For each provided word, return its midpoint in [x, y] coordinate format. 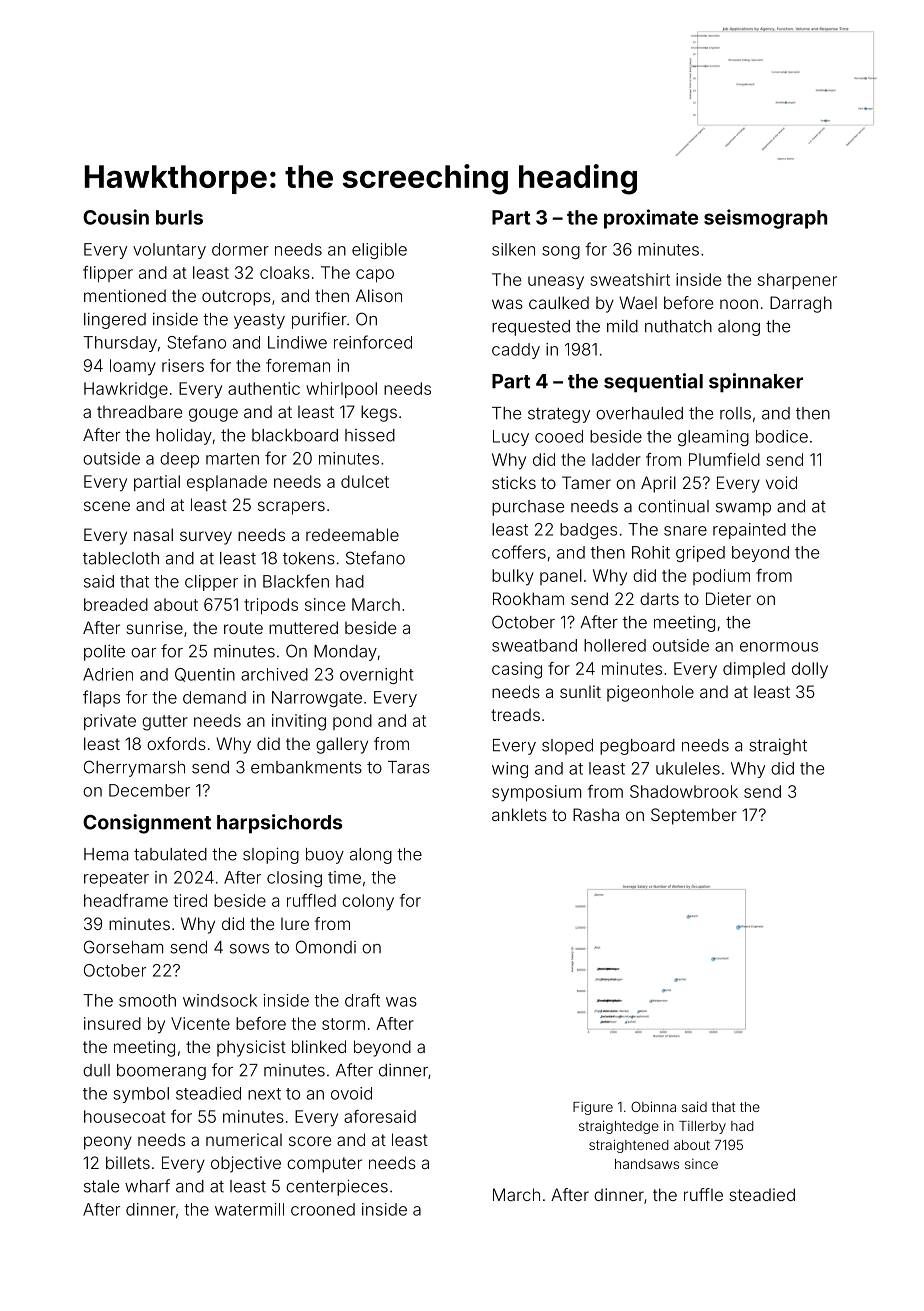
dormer [240, 249]
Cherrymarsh [134, 768]
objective [246, 1164]
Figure [593, 1108]
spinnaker [756, 383]
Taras [409, 767]
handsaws [647, 1164]
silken [513, 249]
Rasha [596, 814]
